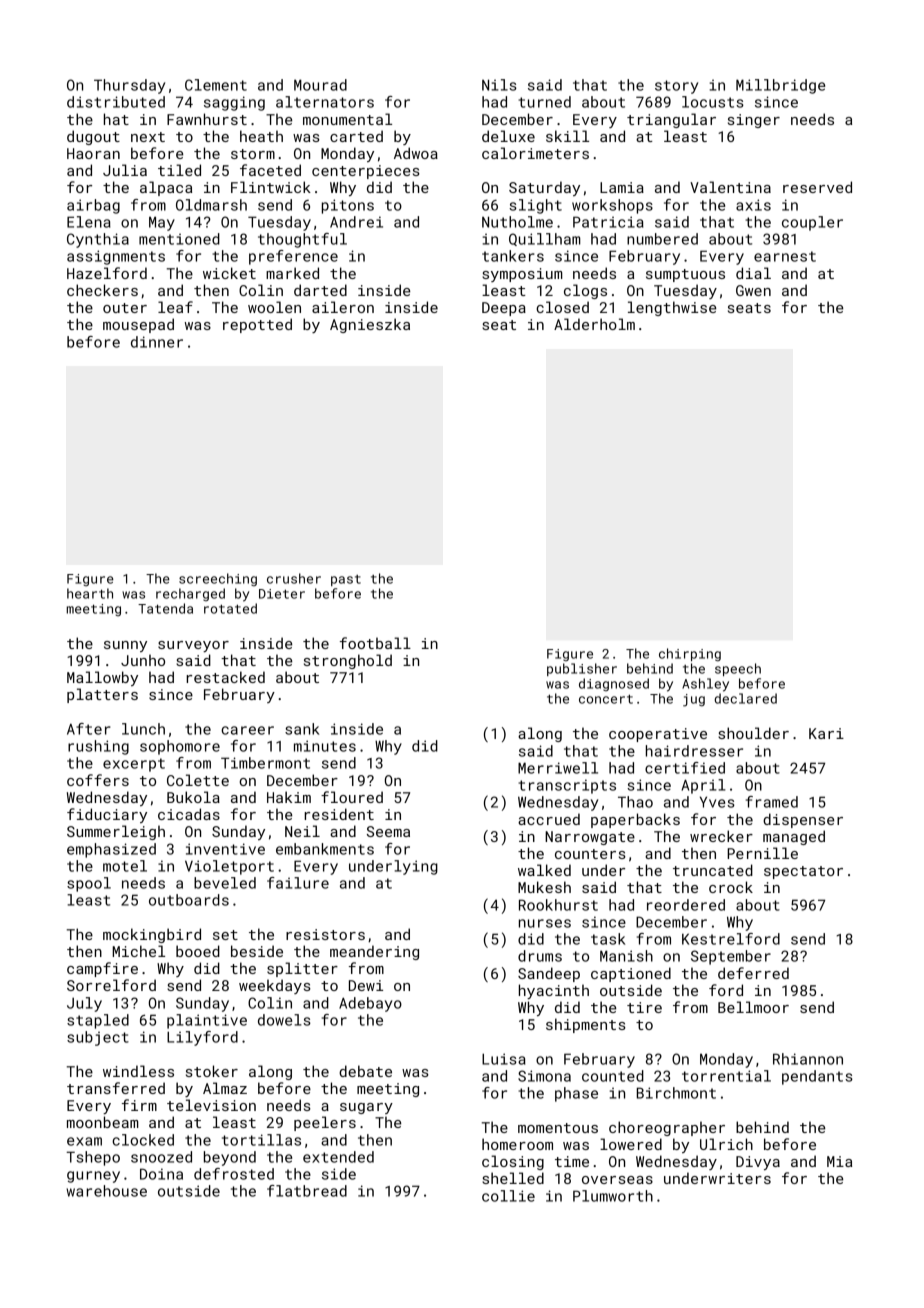 The image size is (924, 1308). Describe the element at coordinates (348, 661) in the screenshot. I see `stronghold` at that location.
